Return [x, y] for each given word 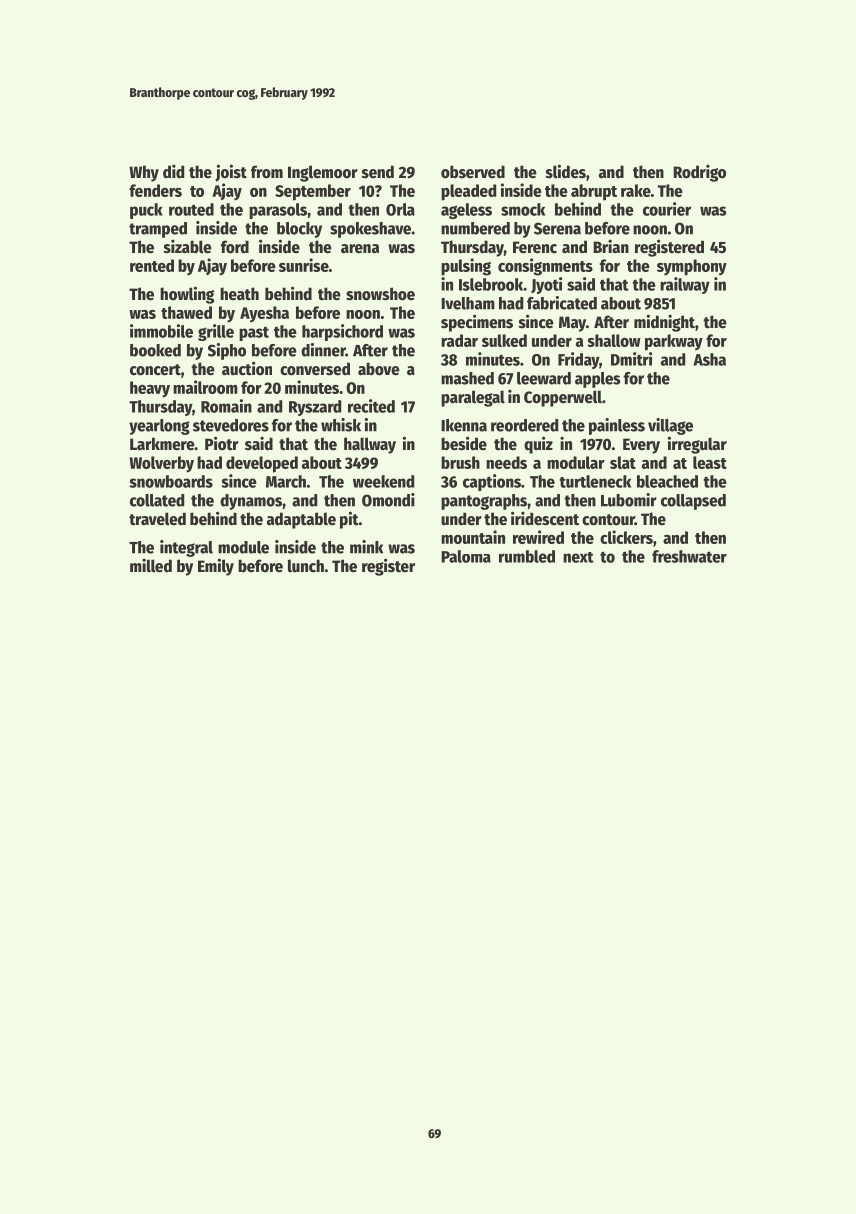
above [379, 369]
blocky [299, 230]
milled [151, 565]
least [710, 462]
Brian [611, 246]
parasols [278, 211]
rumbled [527, 556]
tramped [158, 230]
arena [360, 249]
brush [460, 462]
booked [155, 350]
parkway [674, 342]
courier [667, 209]
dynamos [251, 502]
